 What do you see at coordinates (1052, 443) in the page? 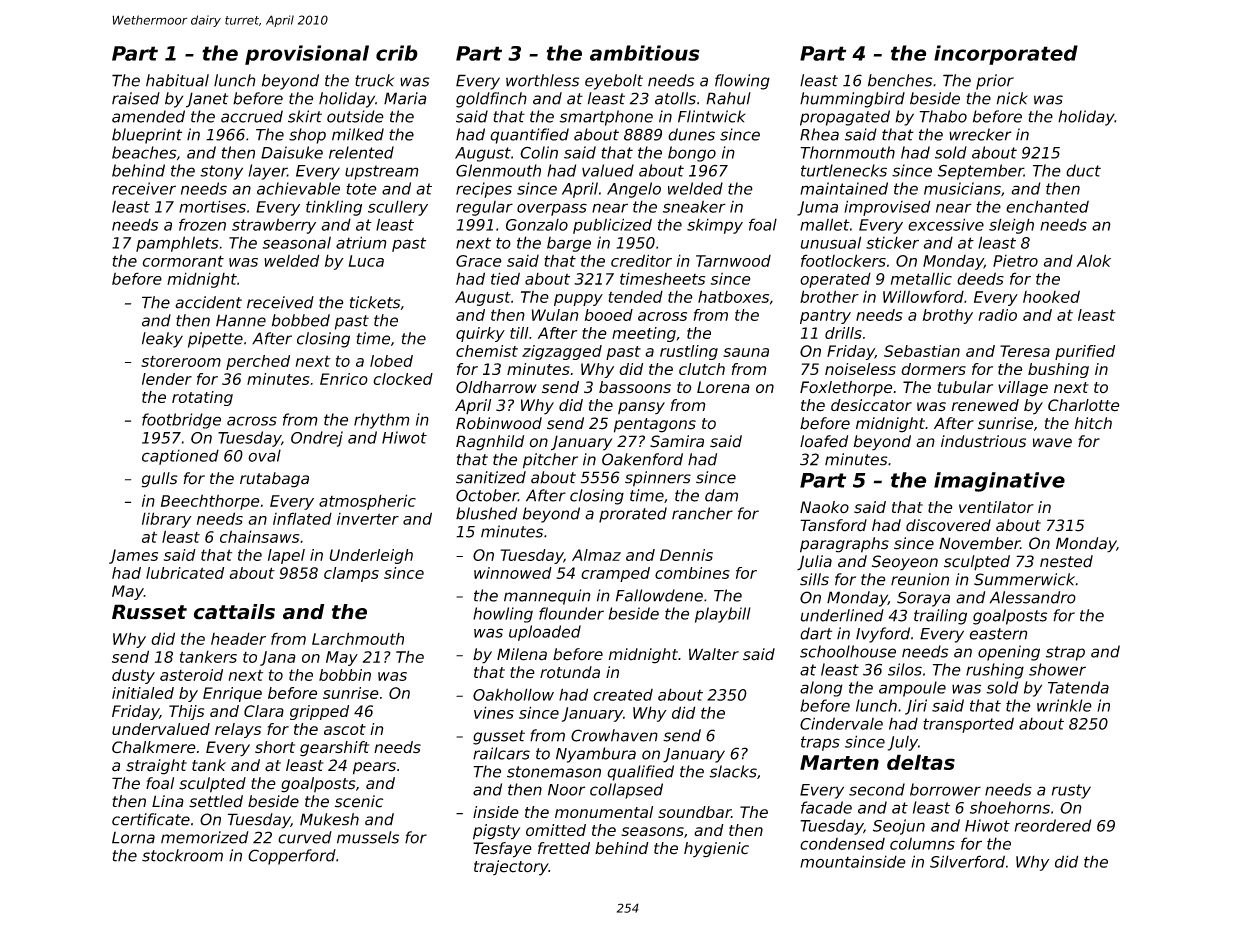
I see `wave` at bounding box center [1052, 443].
